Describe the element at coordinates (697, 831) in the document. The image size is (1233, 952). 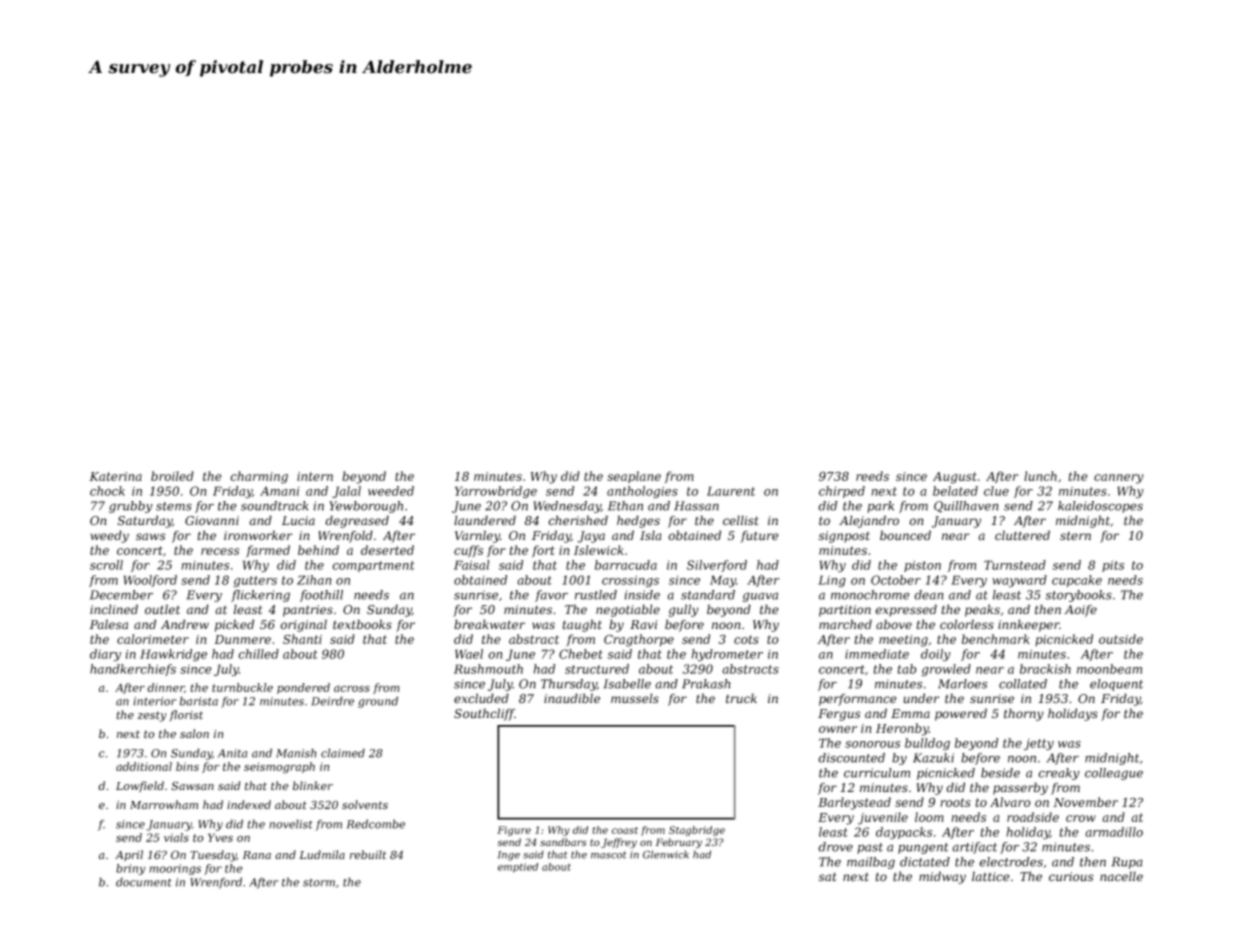
I see `Stagbridge` at that location.
